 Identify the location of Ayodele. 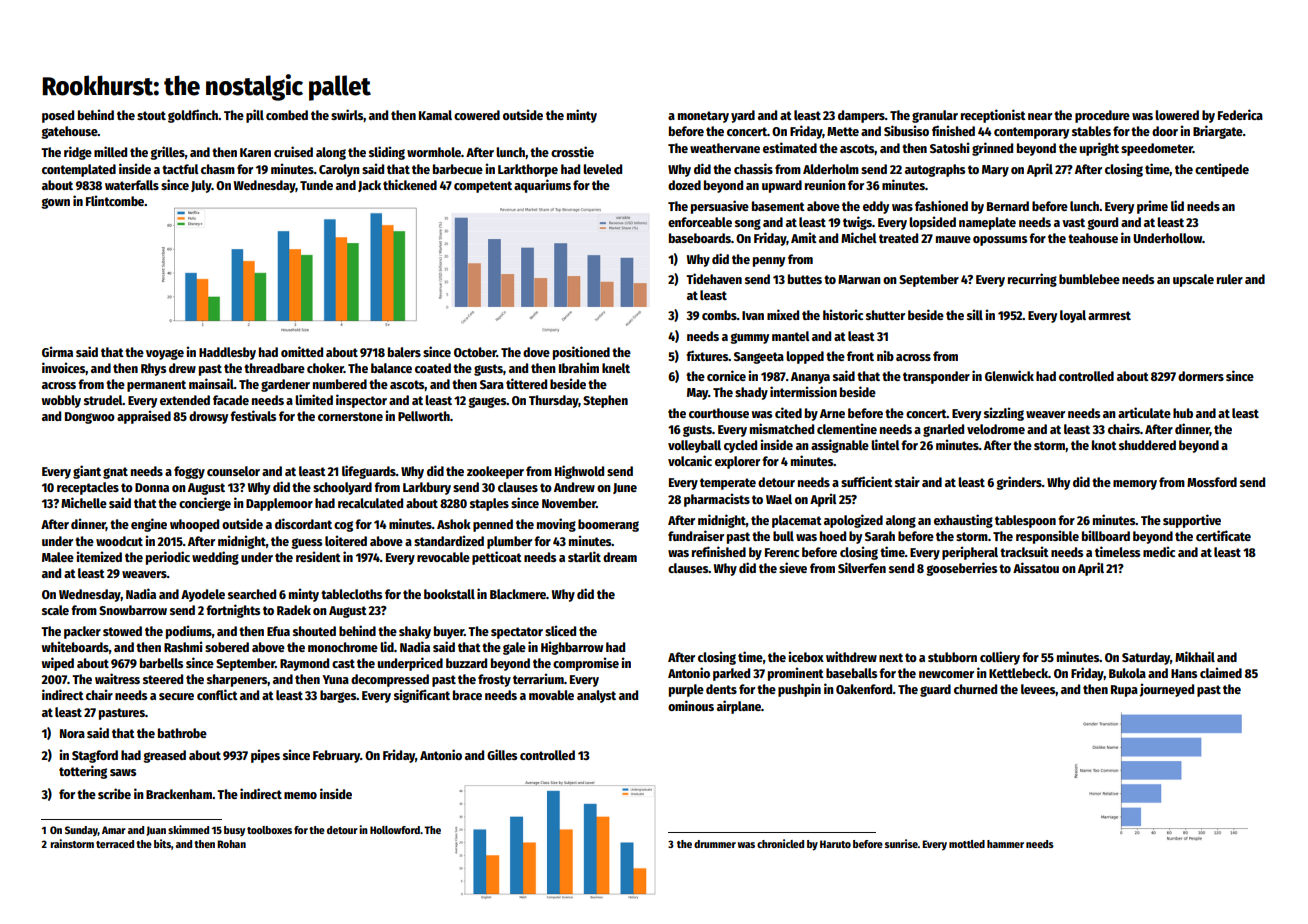
(203, 595).
